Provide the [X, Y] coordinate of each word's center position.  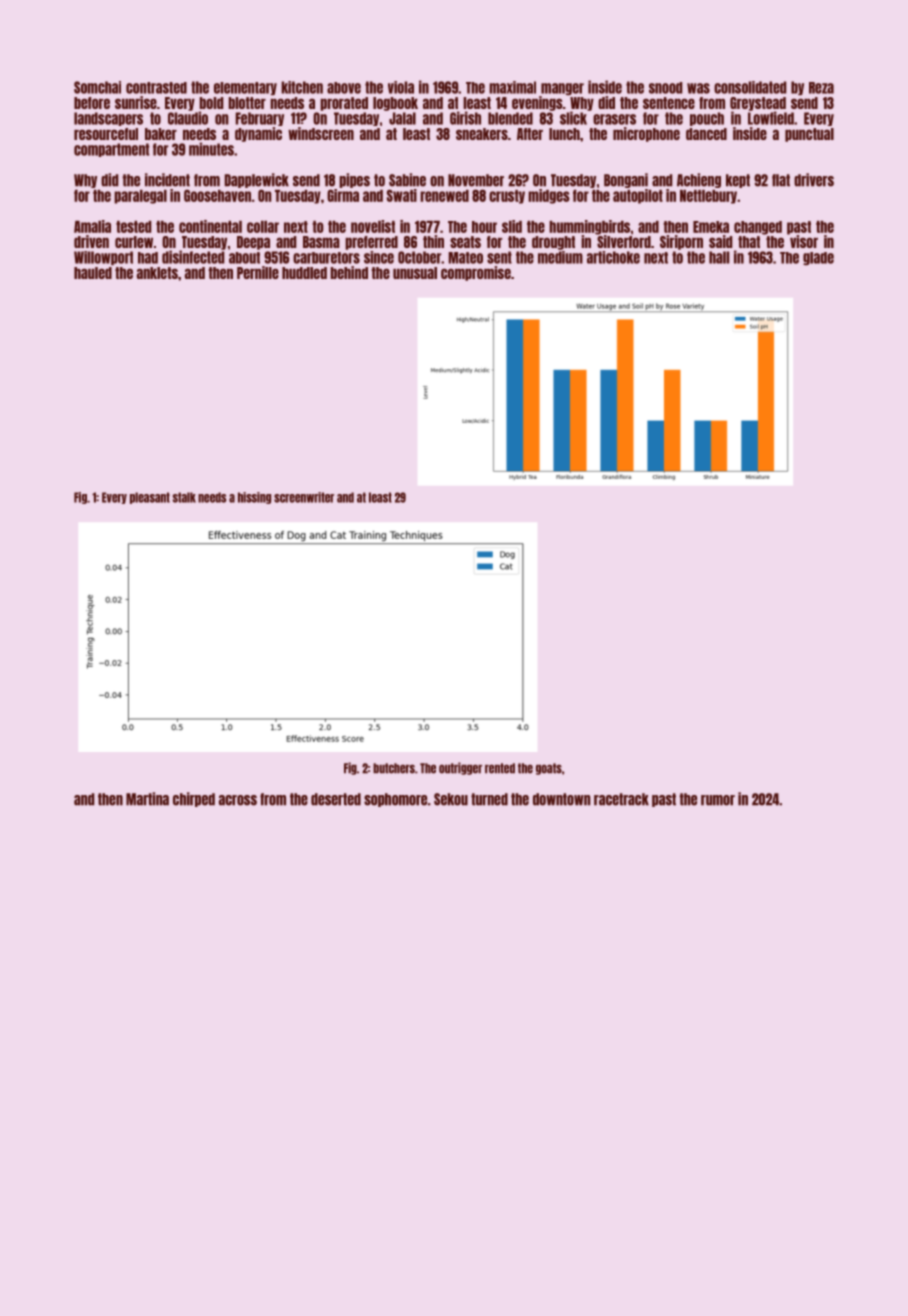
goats [549, 769]
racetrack [621, 799]
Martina [147, 799]
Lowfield [771, 118]
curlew [134, 242]
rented [500, 768]
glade [818, 258]
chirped [194, 799]
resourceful [106, 134]
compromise [476, 273]
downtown [561, 799]
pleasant [150, 498]
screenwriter [304, 497]
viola [401, 87]
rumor [718, 800]
